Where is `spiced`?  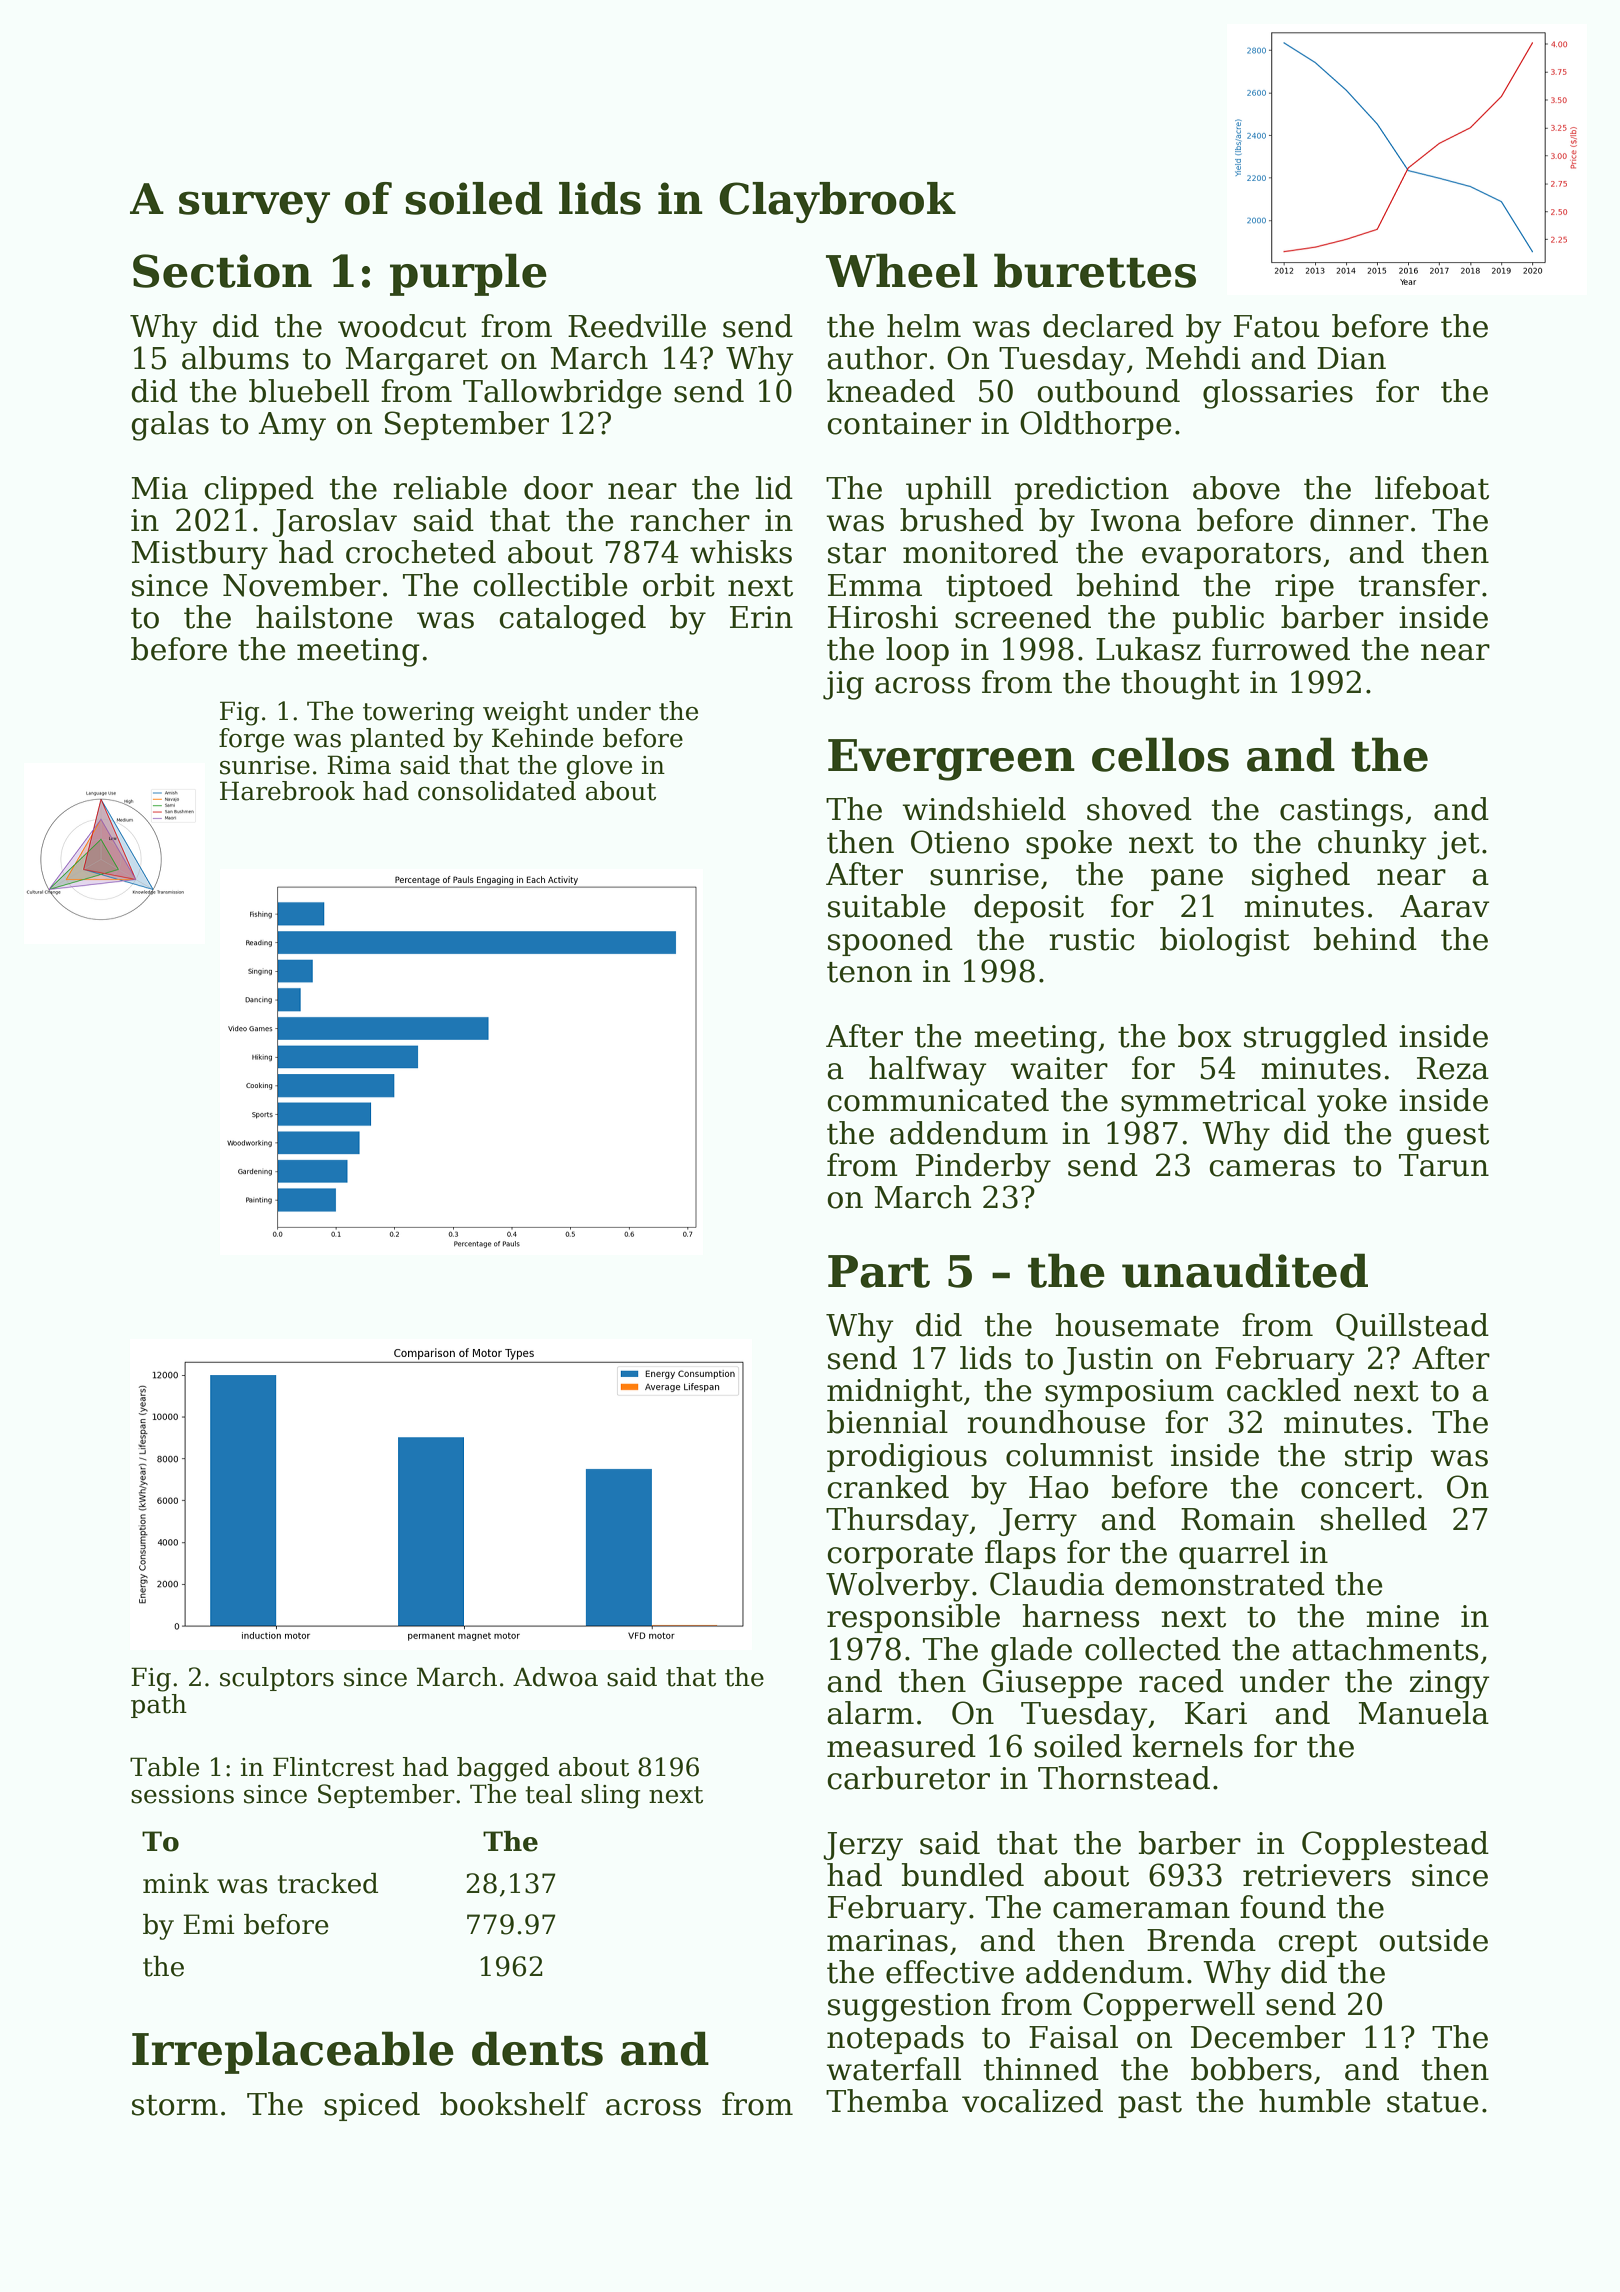
spiced is located at coordinates (372, 2106).
